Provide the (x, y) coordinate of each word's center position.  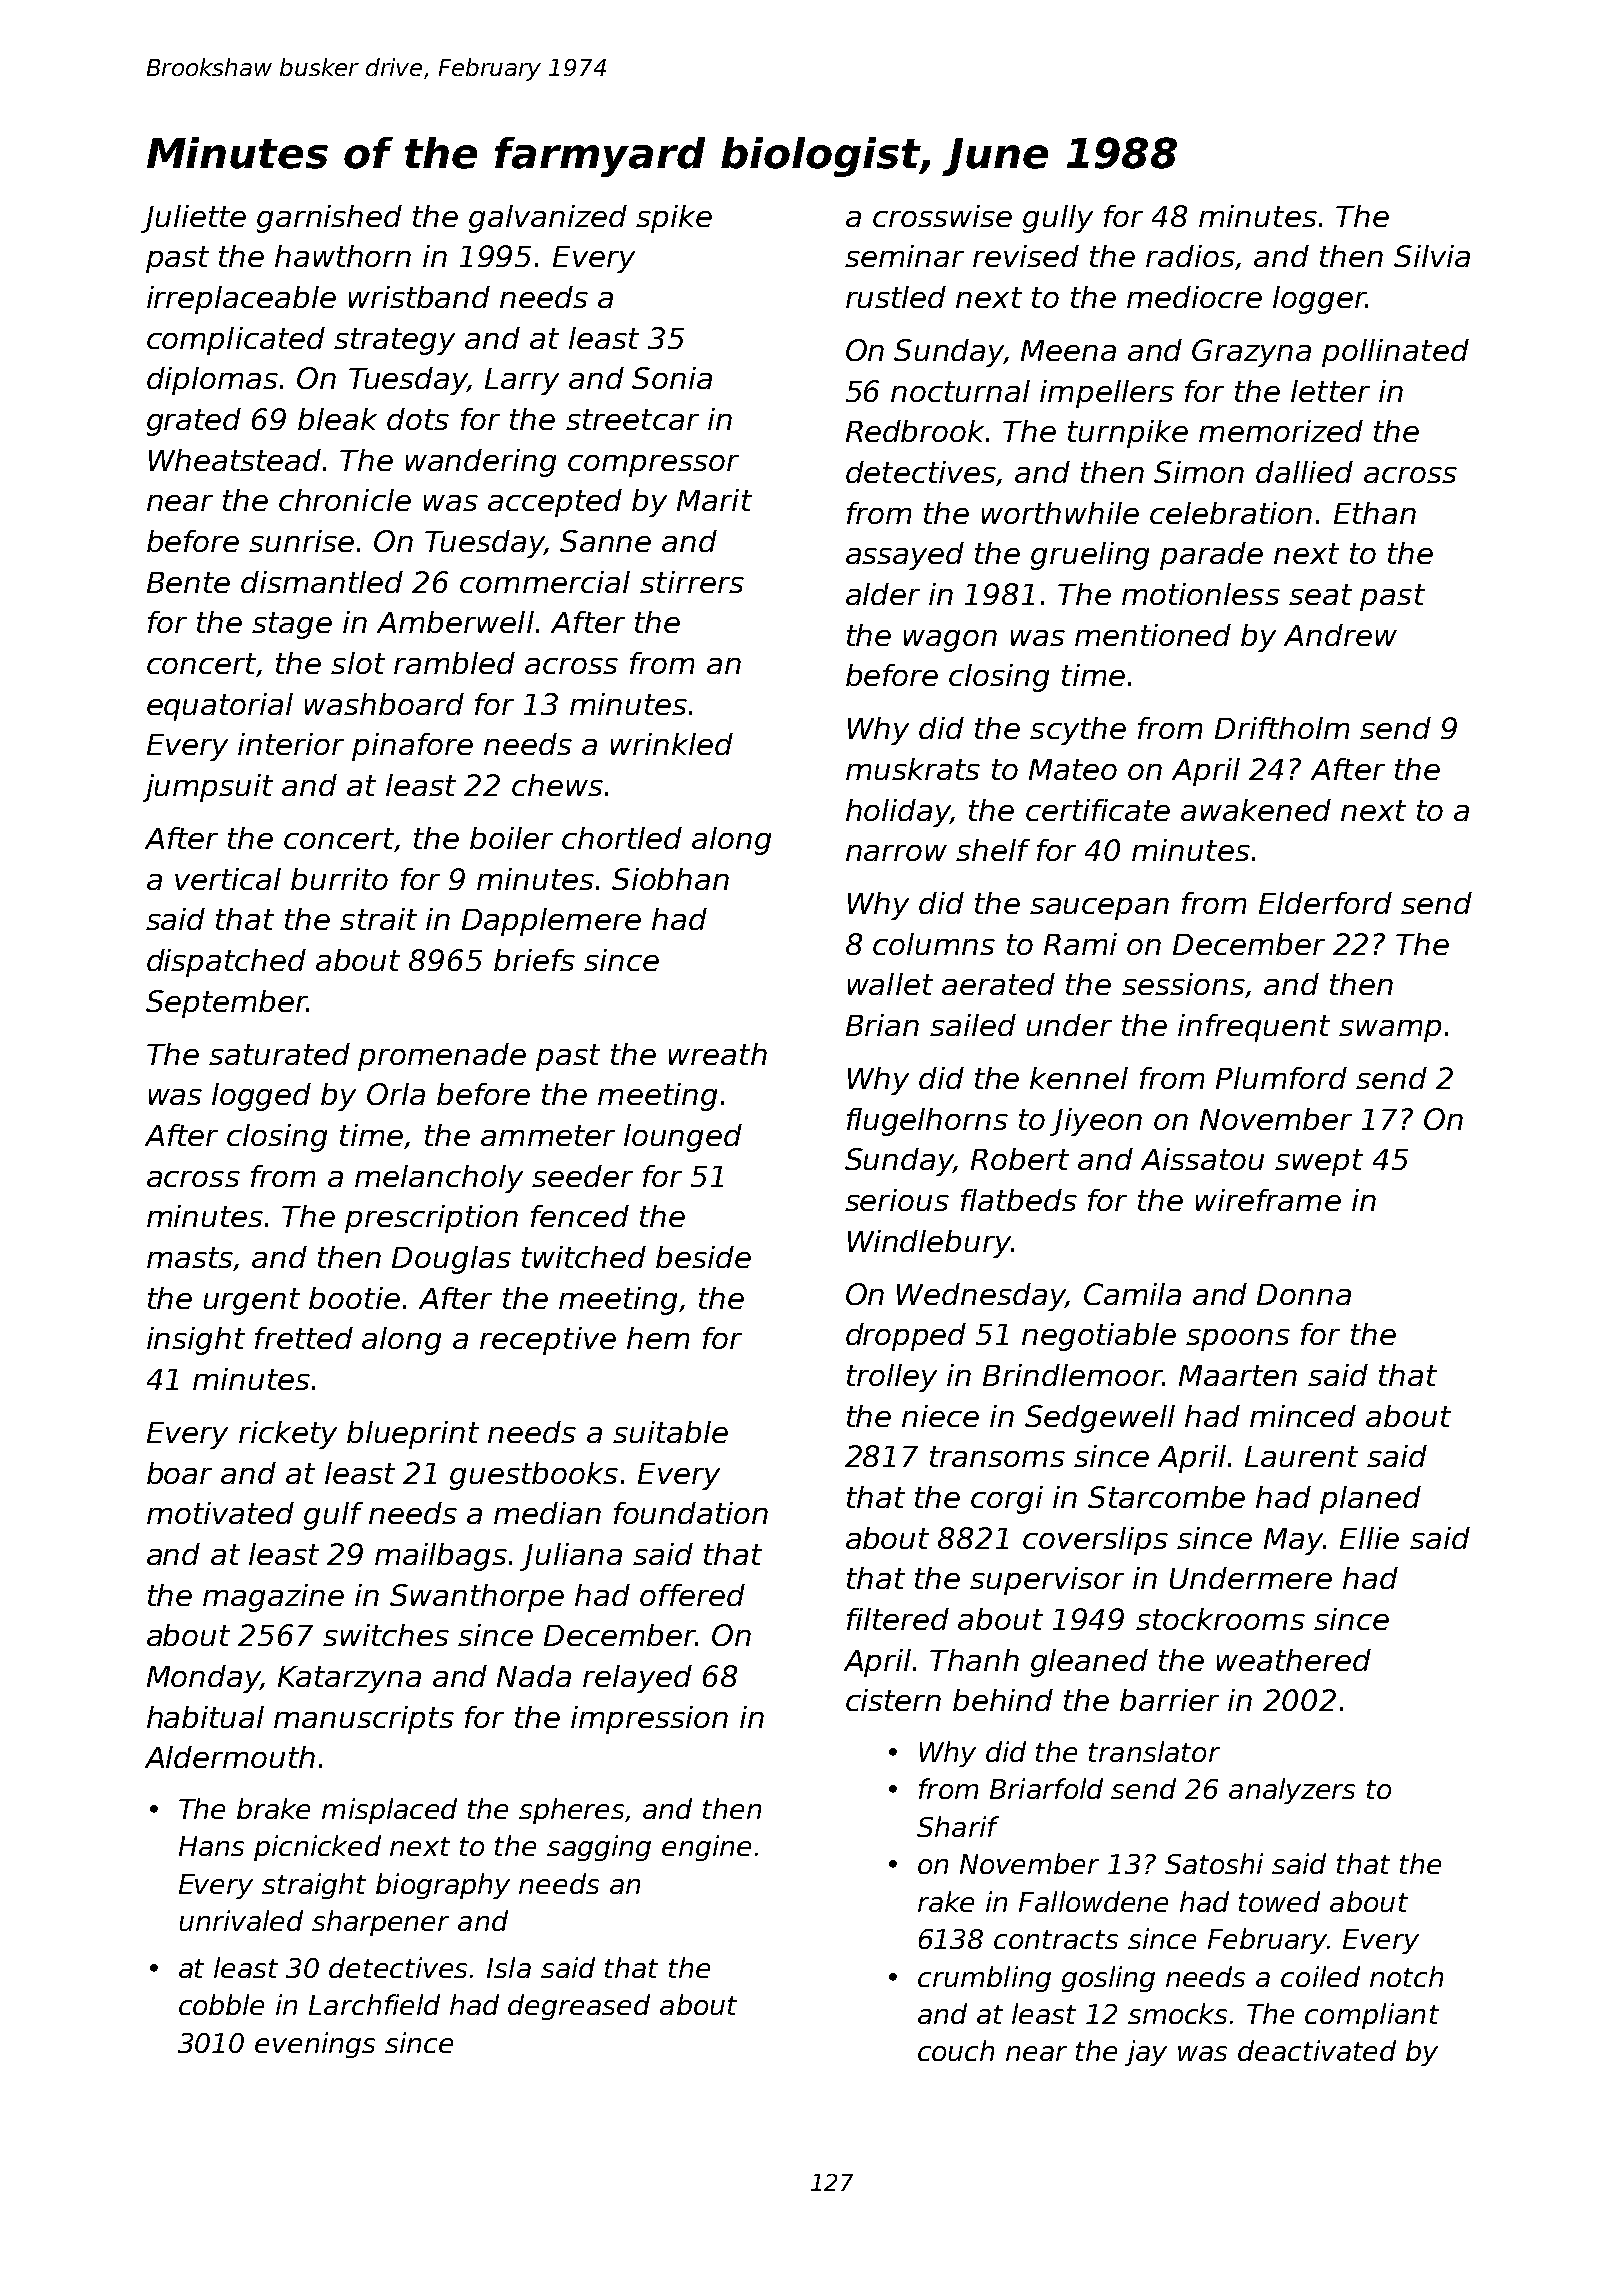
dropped (906, 1337)
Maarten (1238, 1375)
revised (1026, 256)
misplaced (389, 1811)
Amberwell (455, 622)
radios (1190, 256)
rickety (288, 1435)
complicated (236, 341)
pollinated (1395, 353)
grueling (1090, 556)
